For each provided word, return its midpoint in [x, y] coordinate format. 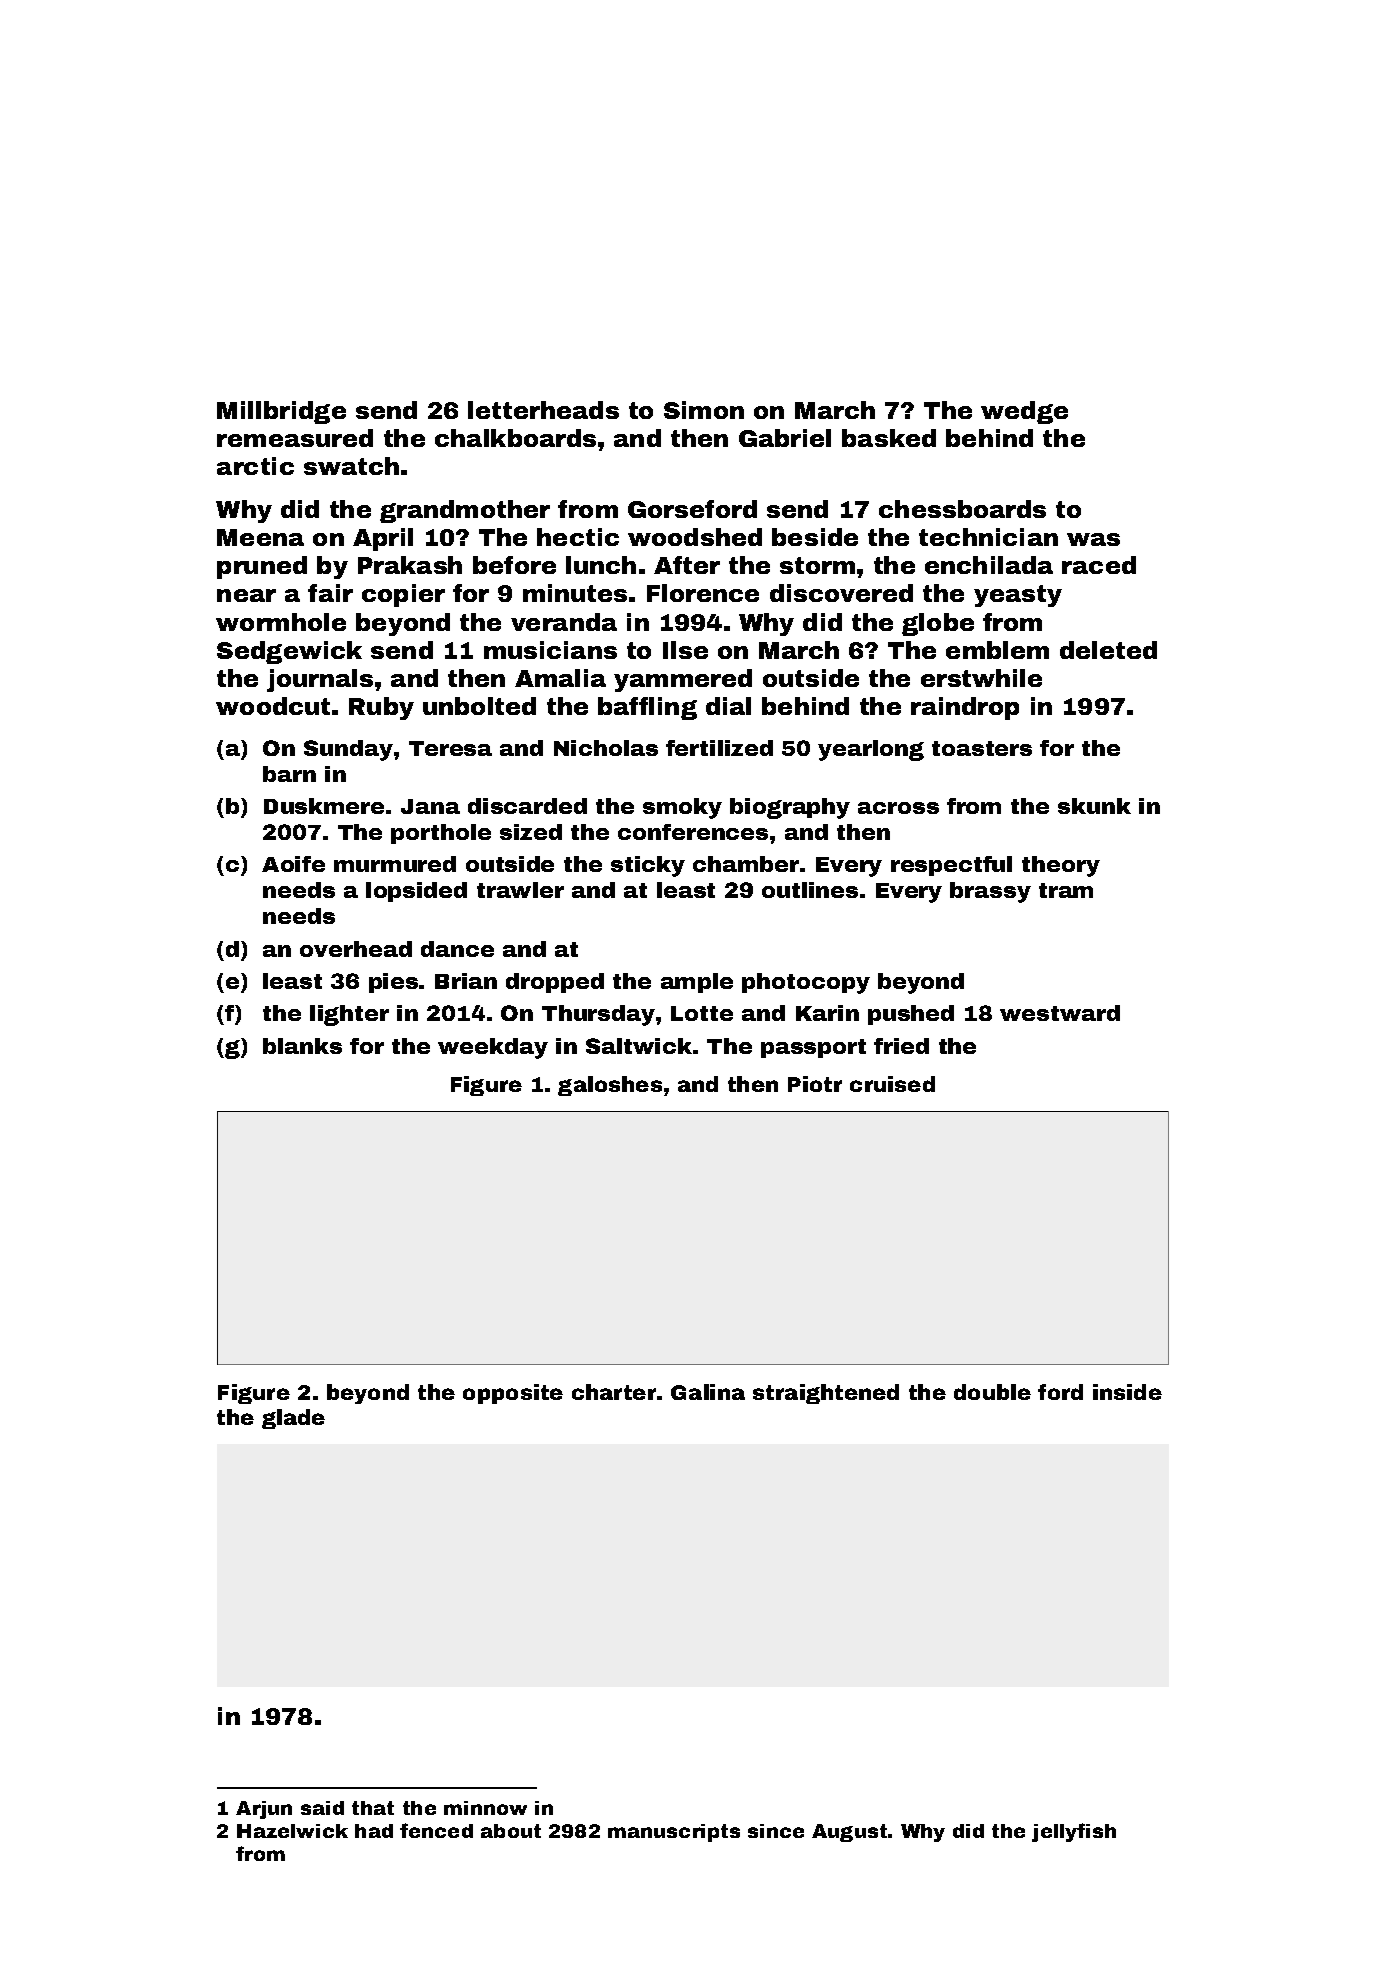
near [246, 595]
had [374, 1831]
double [992, 1392]
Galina [708, 1392]
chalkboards [515, 438]
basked [889, 438]
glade [293, 1419]
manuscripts [674, 1833]
